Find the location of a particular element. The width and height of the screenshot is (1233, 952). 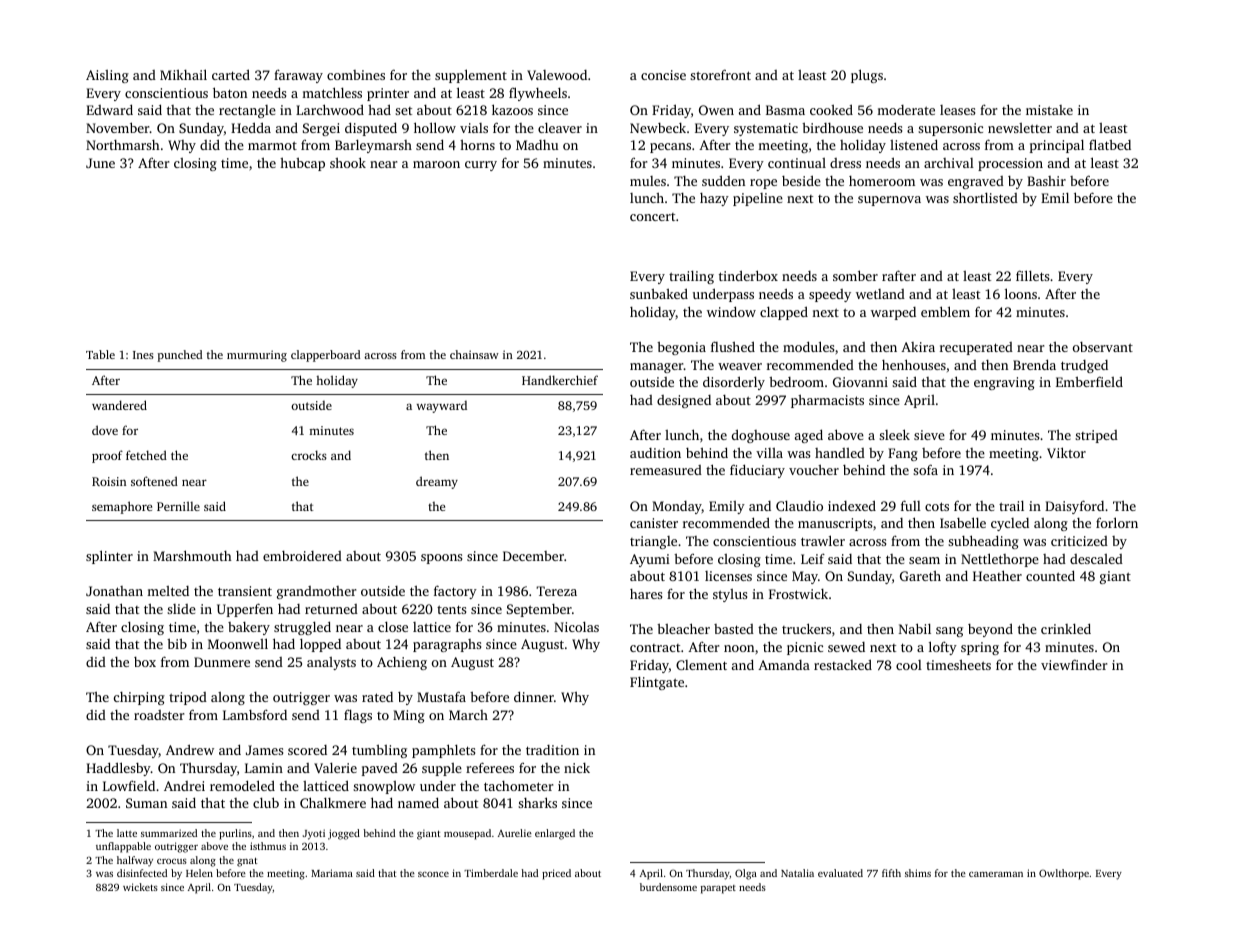

clapperboard is located at coordinates (325, 356).
